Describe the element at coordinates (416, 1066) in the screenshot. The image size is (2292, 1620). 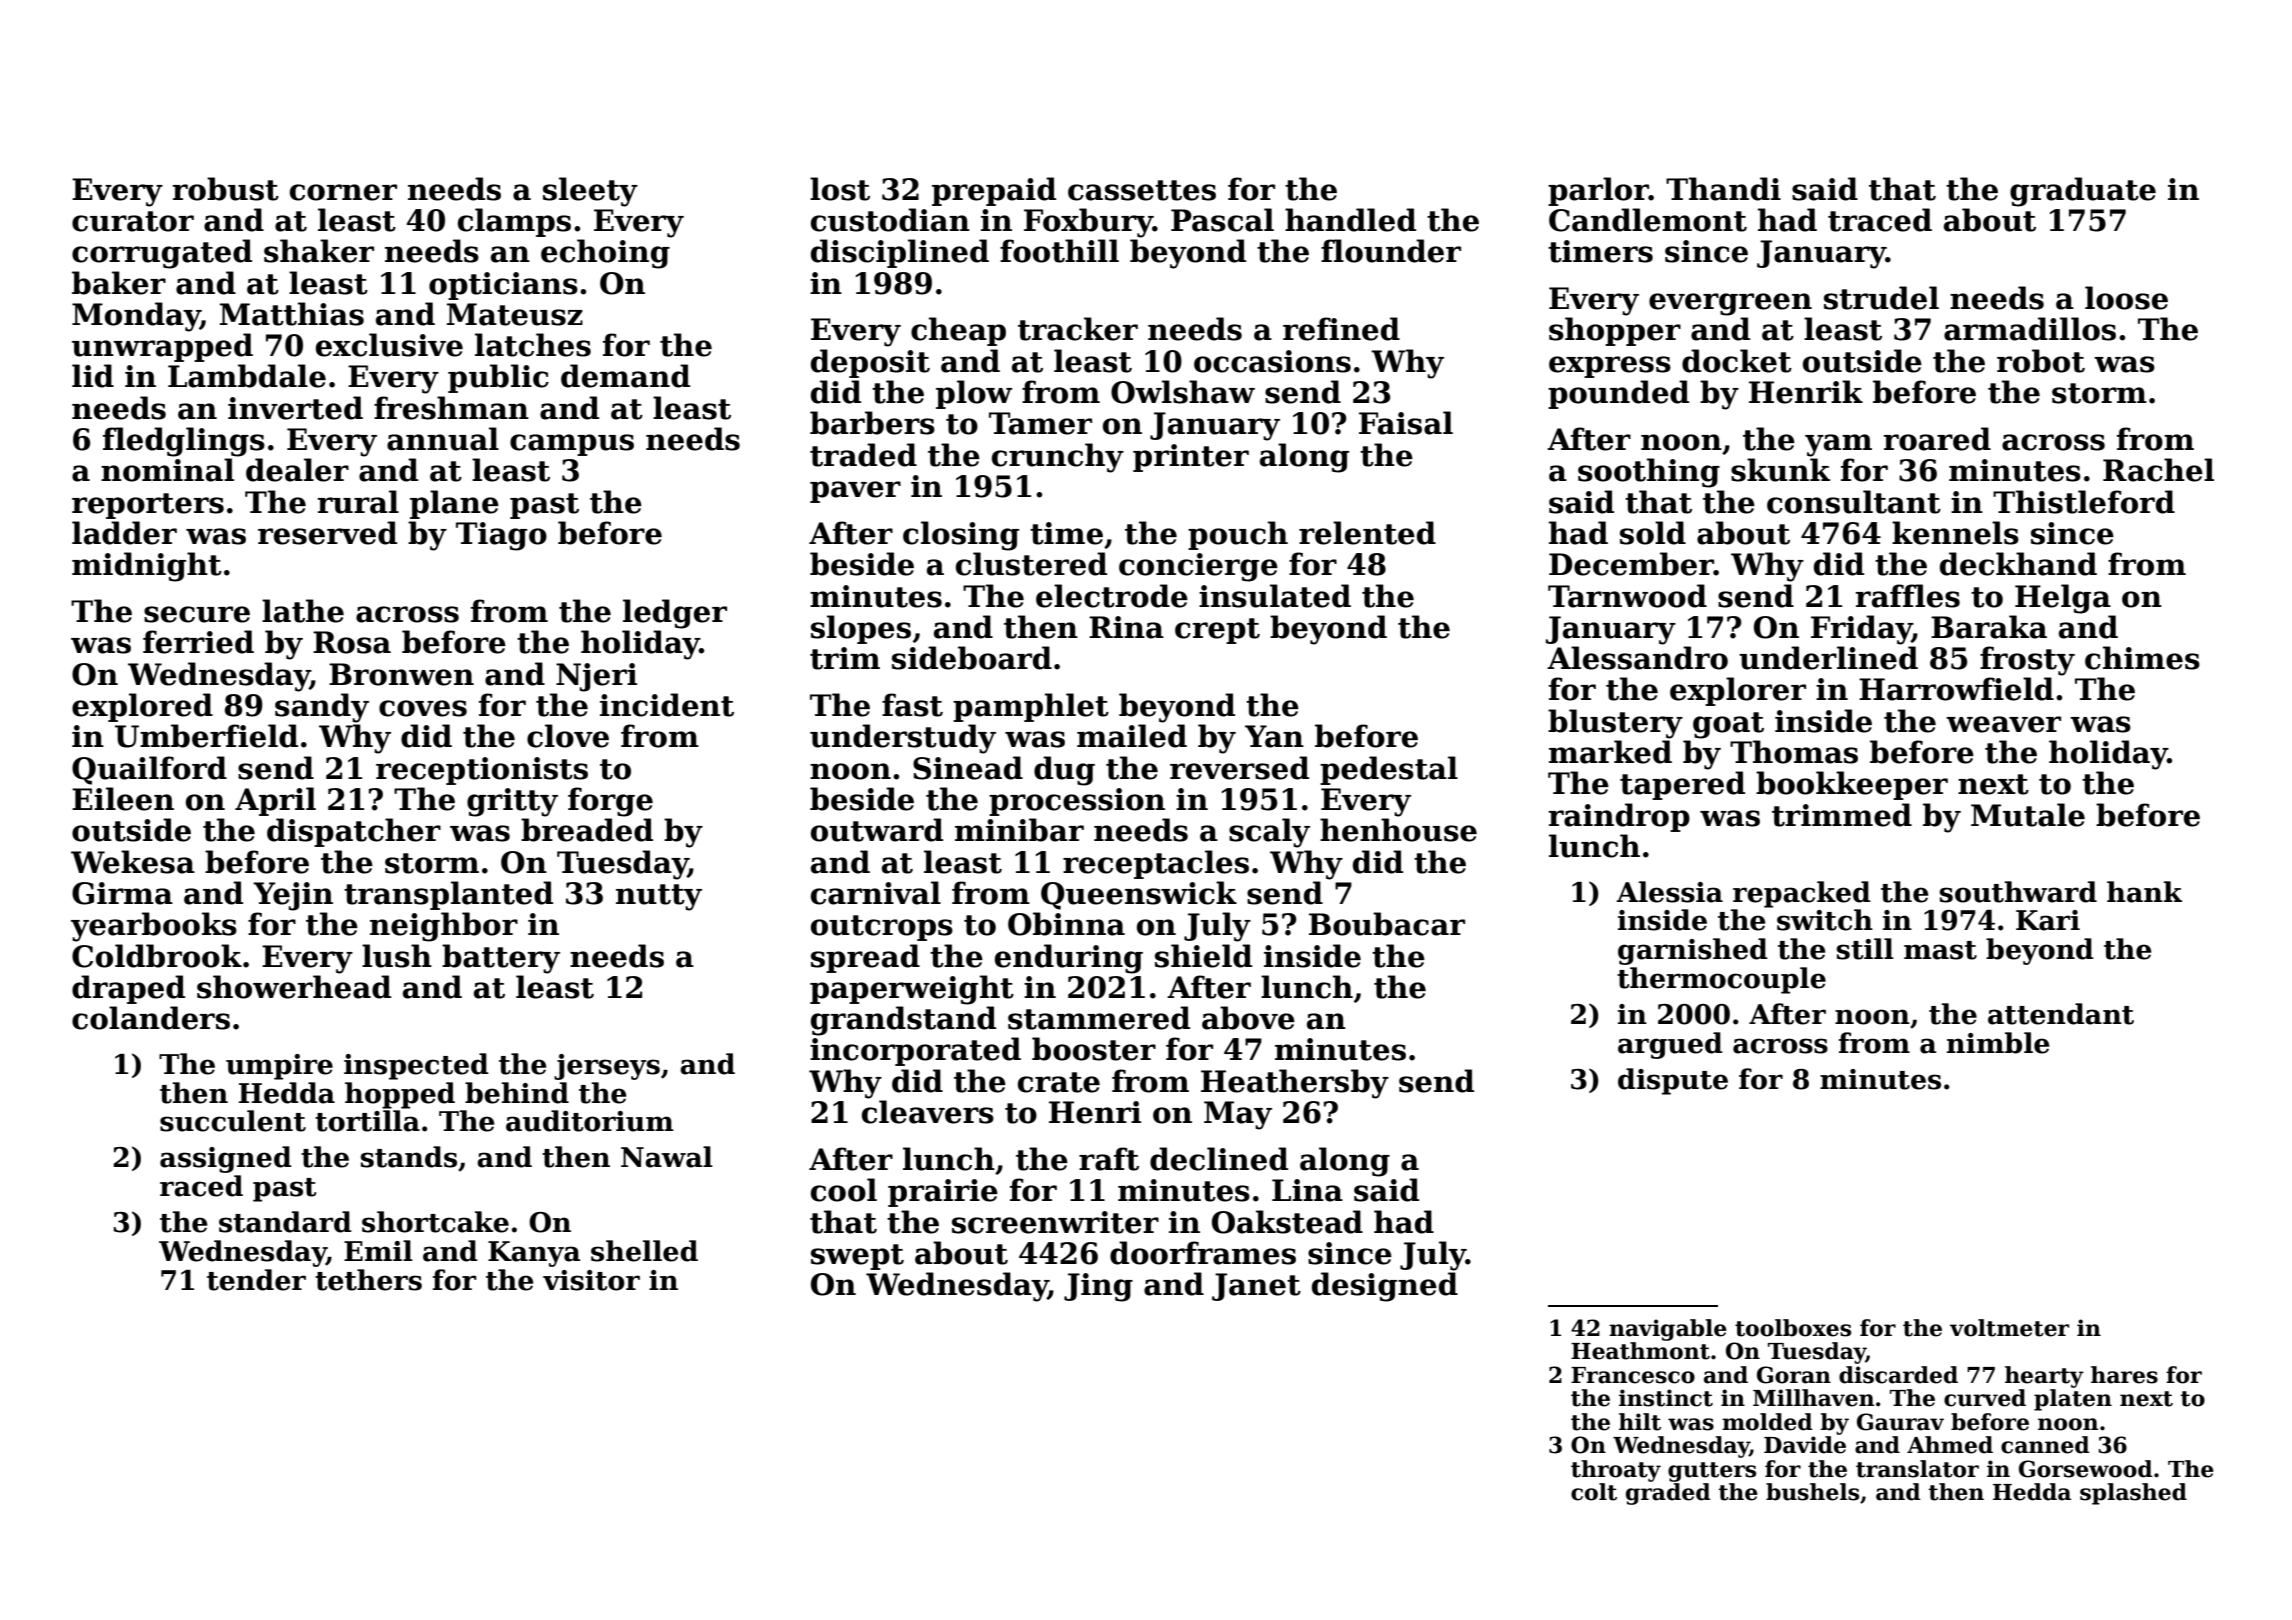
I see `inspected` at that location.
